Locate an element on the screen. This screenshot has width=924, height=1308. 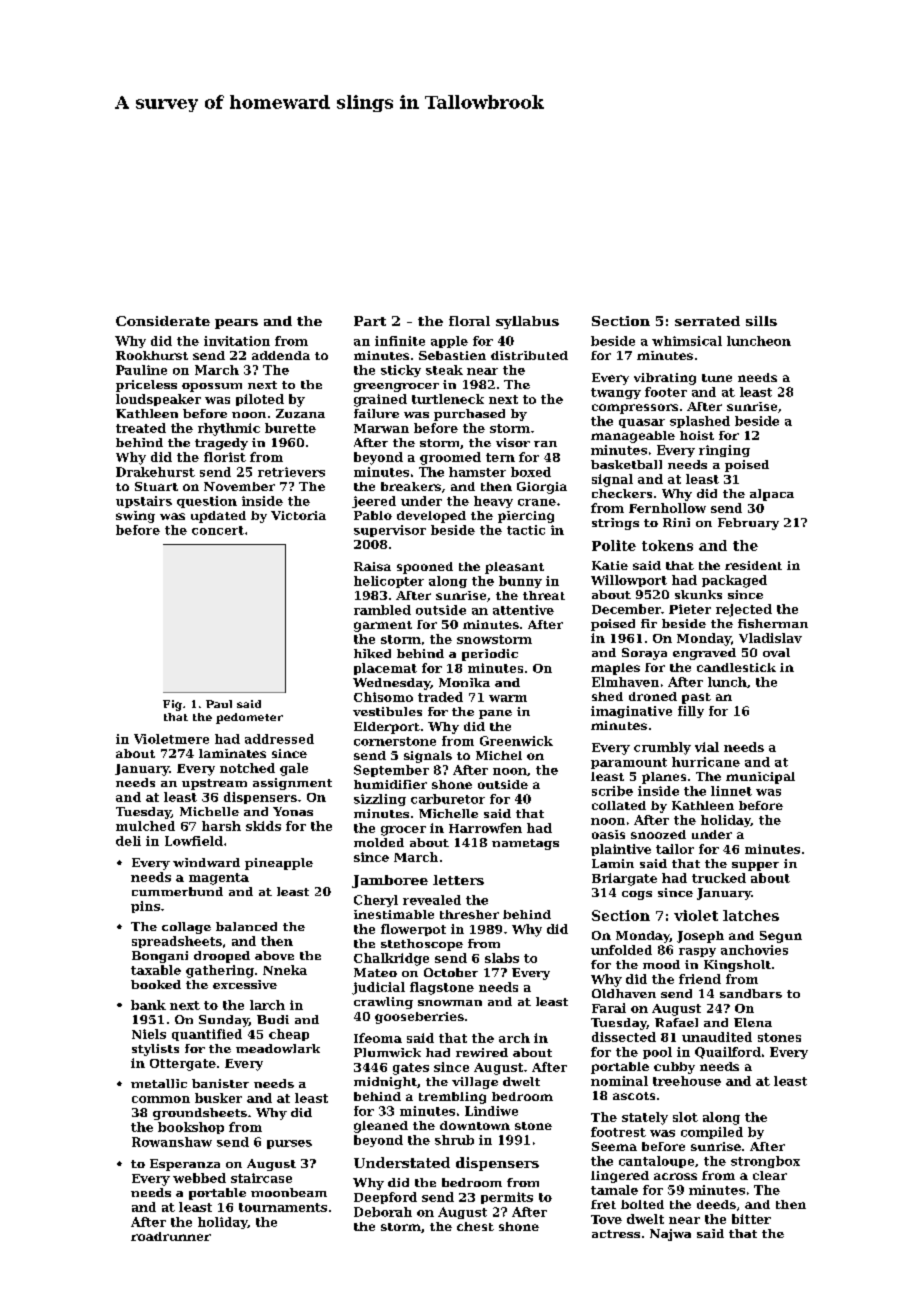
booked is located at coordinates (156, 984).
